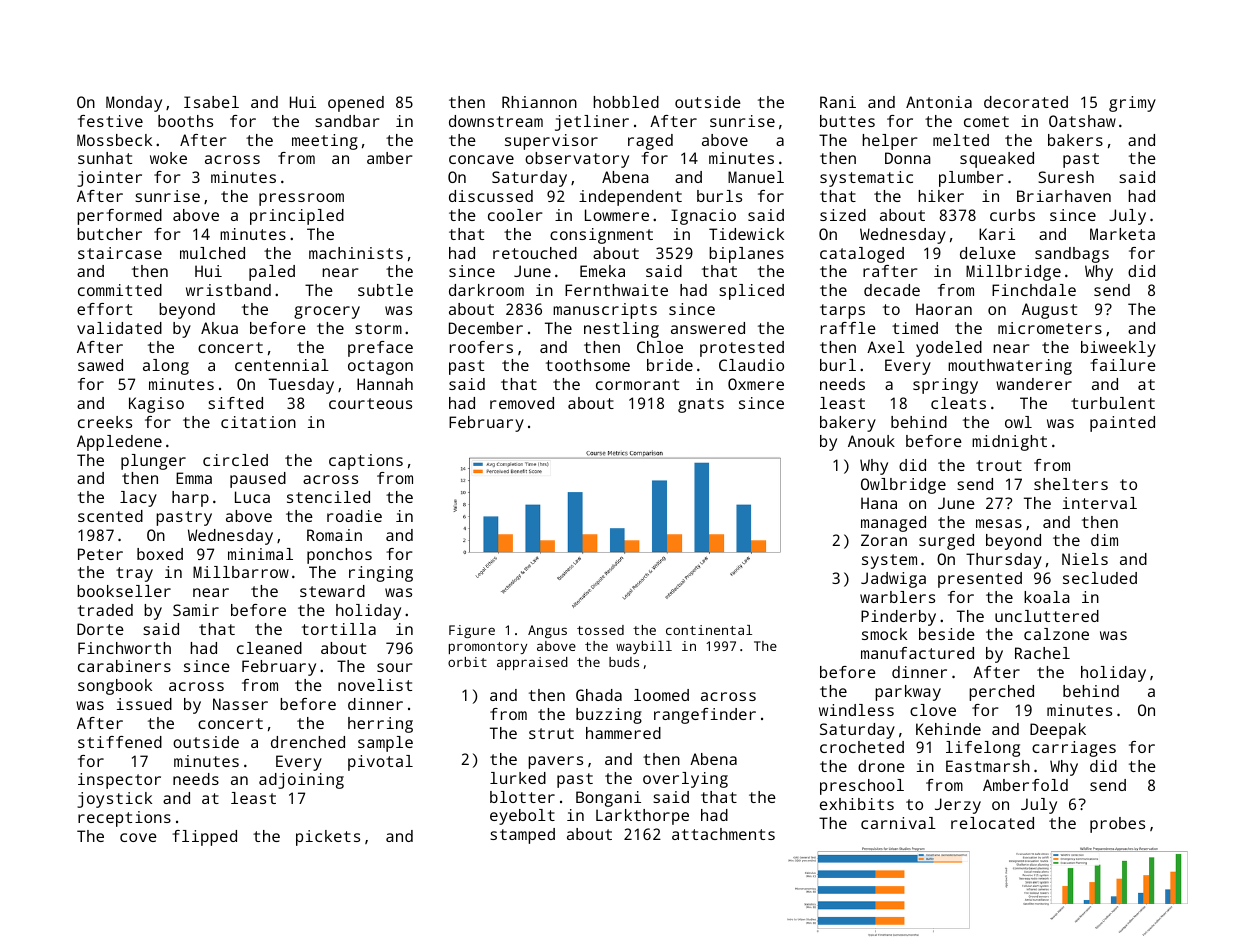 The height and width of the screenshot is (952, 1233). What do you see at coordinates (156, 405) in the screenshot?
I see `Kagiso` at bounding box center [156, 405].
